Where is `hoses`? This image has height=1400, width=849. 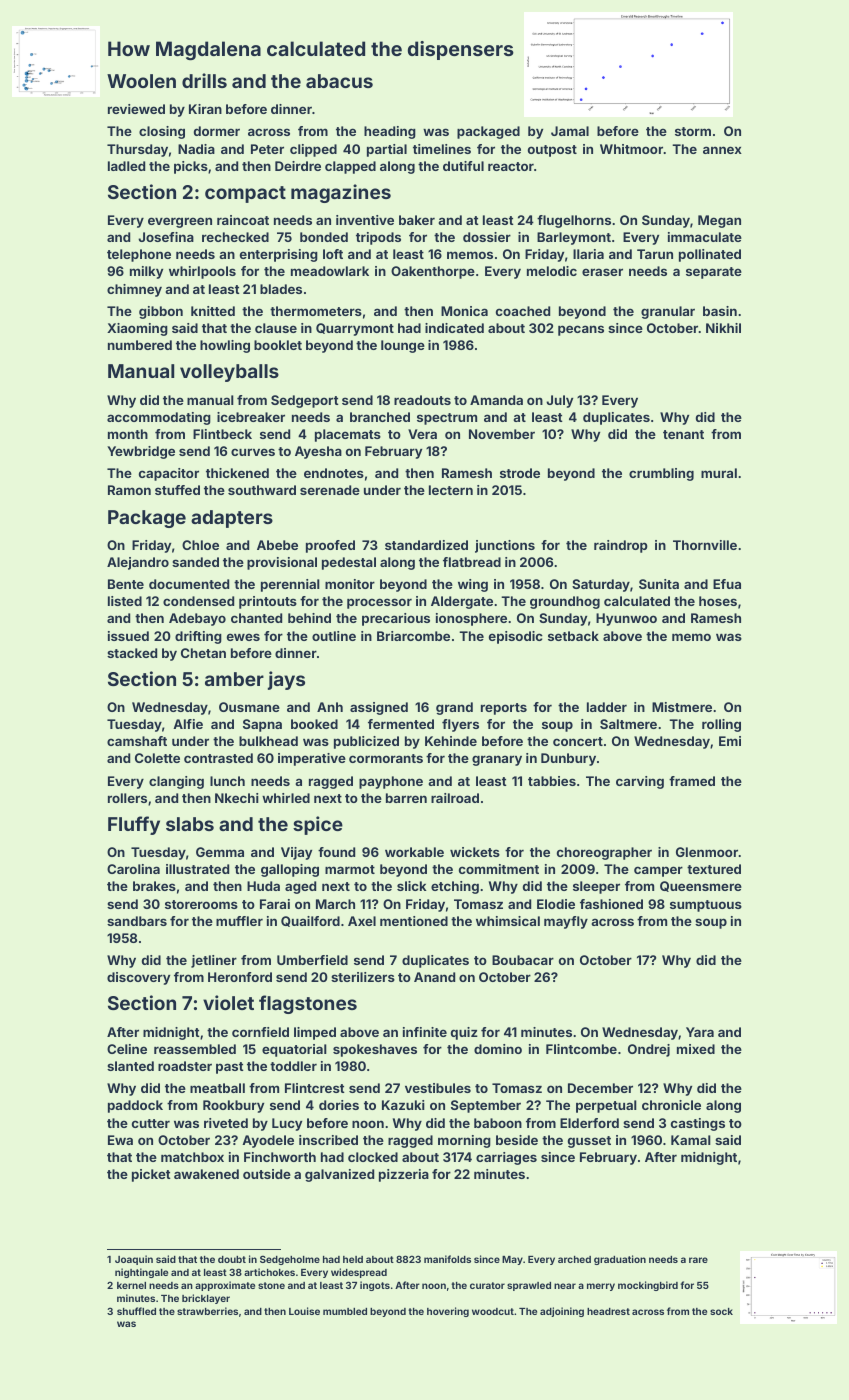
hoses is located at coordinates (718, 601).
